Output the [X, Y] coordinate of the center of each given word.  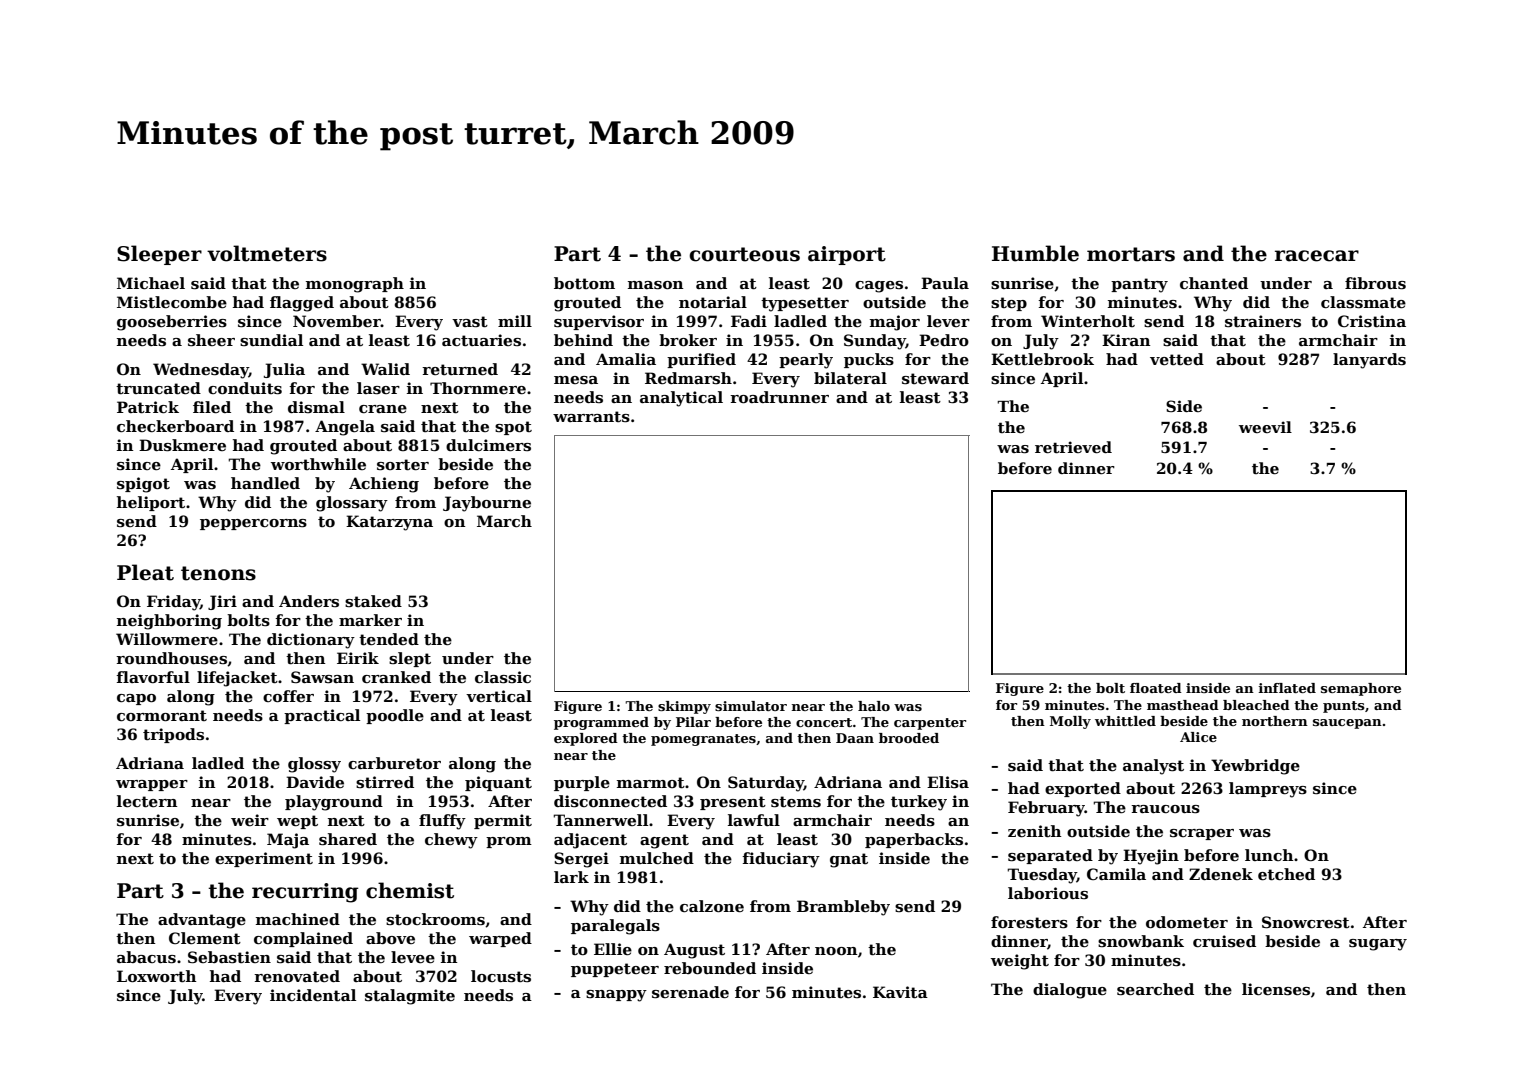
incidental [313, 995]
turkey [919, 803]
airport [847, 255]
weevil [1265, 427]
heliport [151, 503]
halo [874, 706]
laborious [1048, 893]
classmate [1363, 302]
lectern [147, 801]
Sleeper [159, 255]
